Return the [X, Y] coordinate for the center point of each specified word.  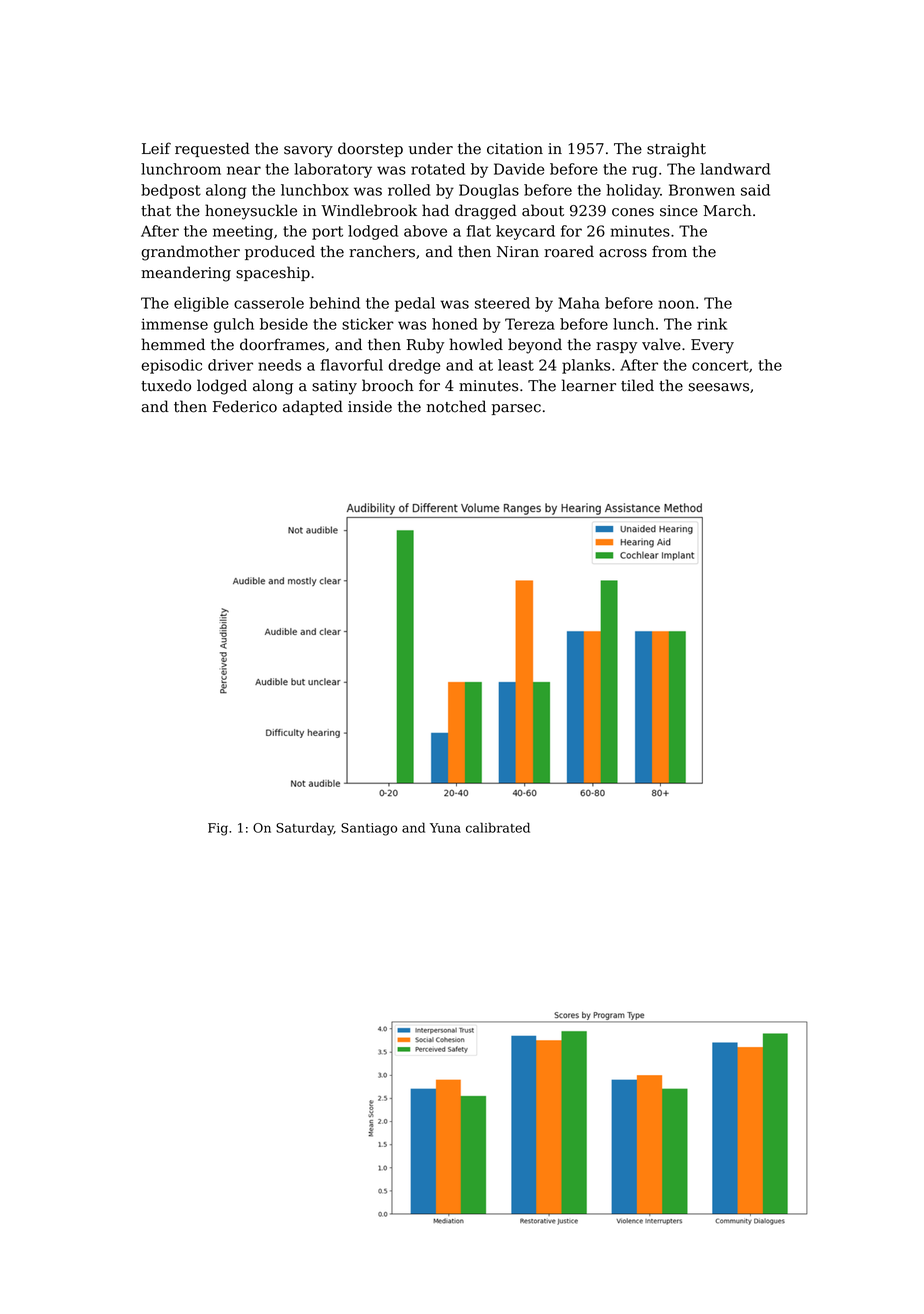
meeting [243, 232]
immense [174, 324]
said [755, 190]
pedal [415, 304]
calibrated [498, 827]
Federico [245, 406]
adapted [313, 407]
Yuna [445, 828]
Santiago [369, 829]
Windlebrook [369, 210]
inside [370, 406]
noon [676, 304]
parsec [516, 409]
